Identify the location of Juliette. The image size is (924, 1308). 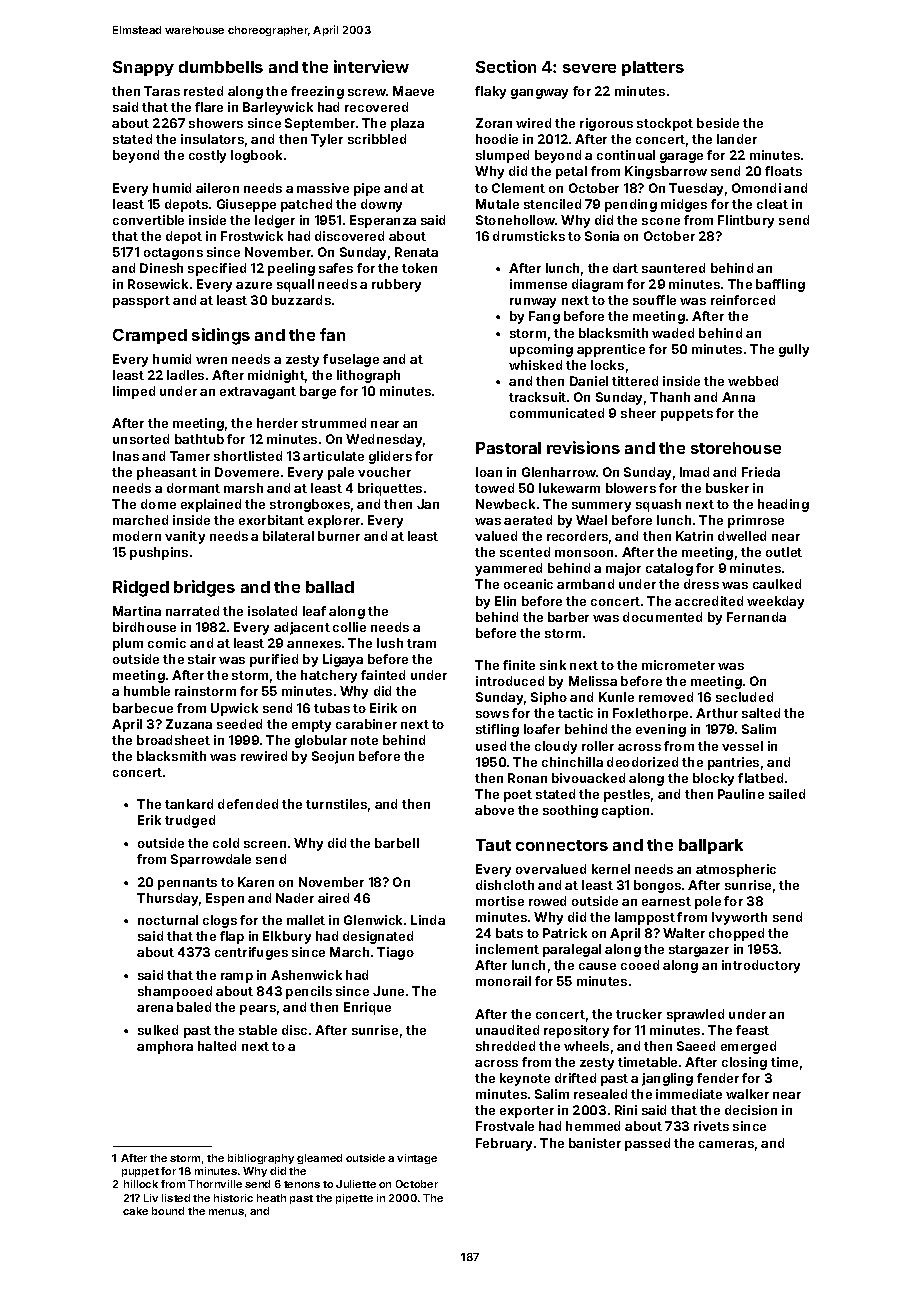
(356, 1184).
